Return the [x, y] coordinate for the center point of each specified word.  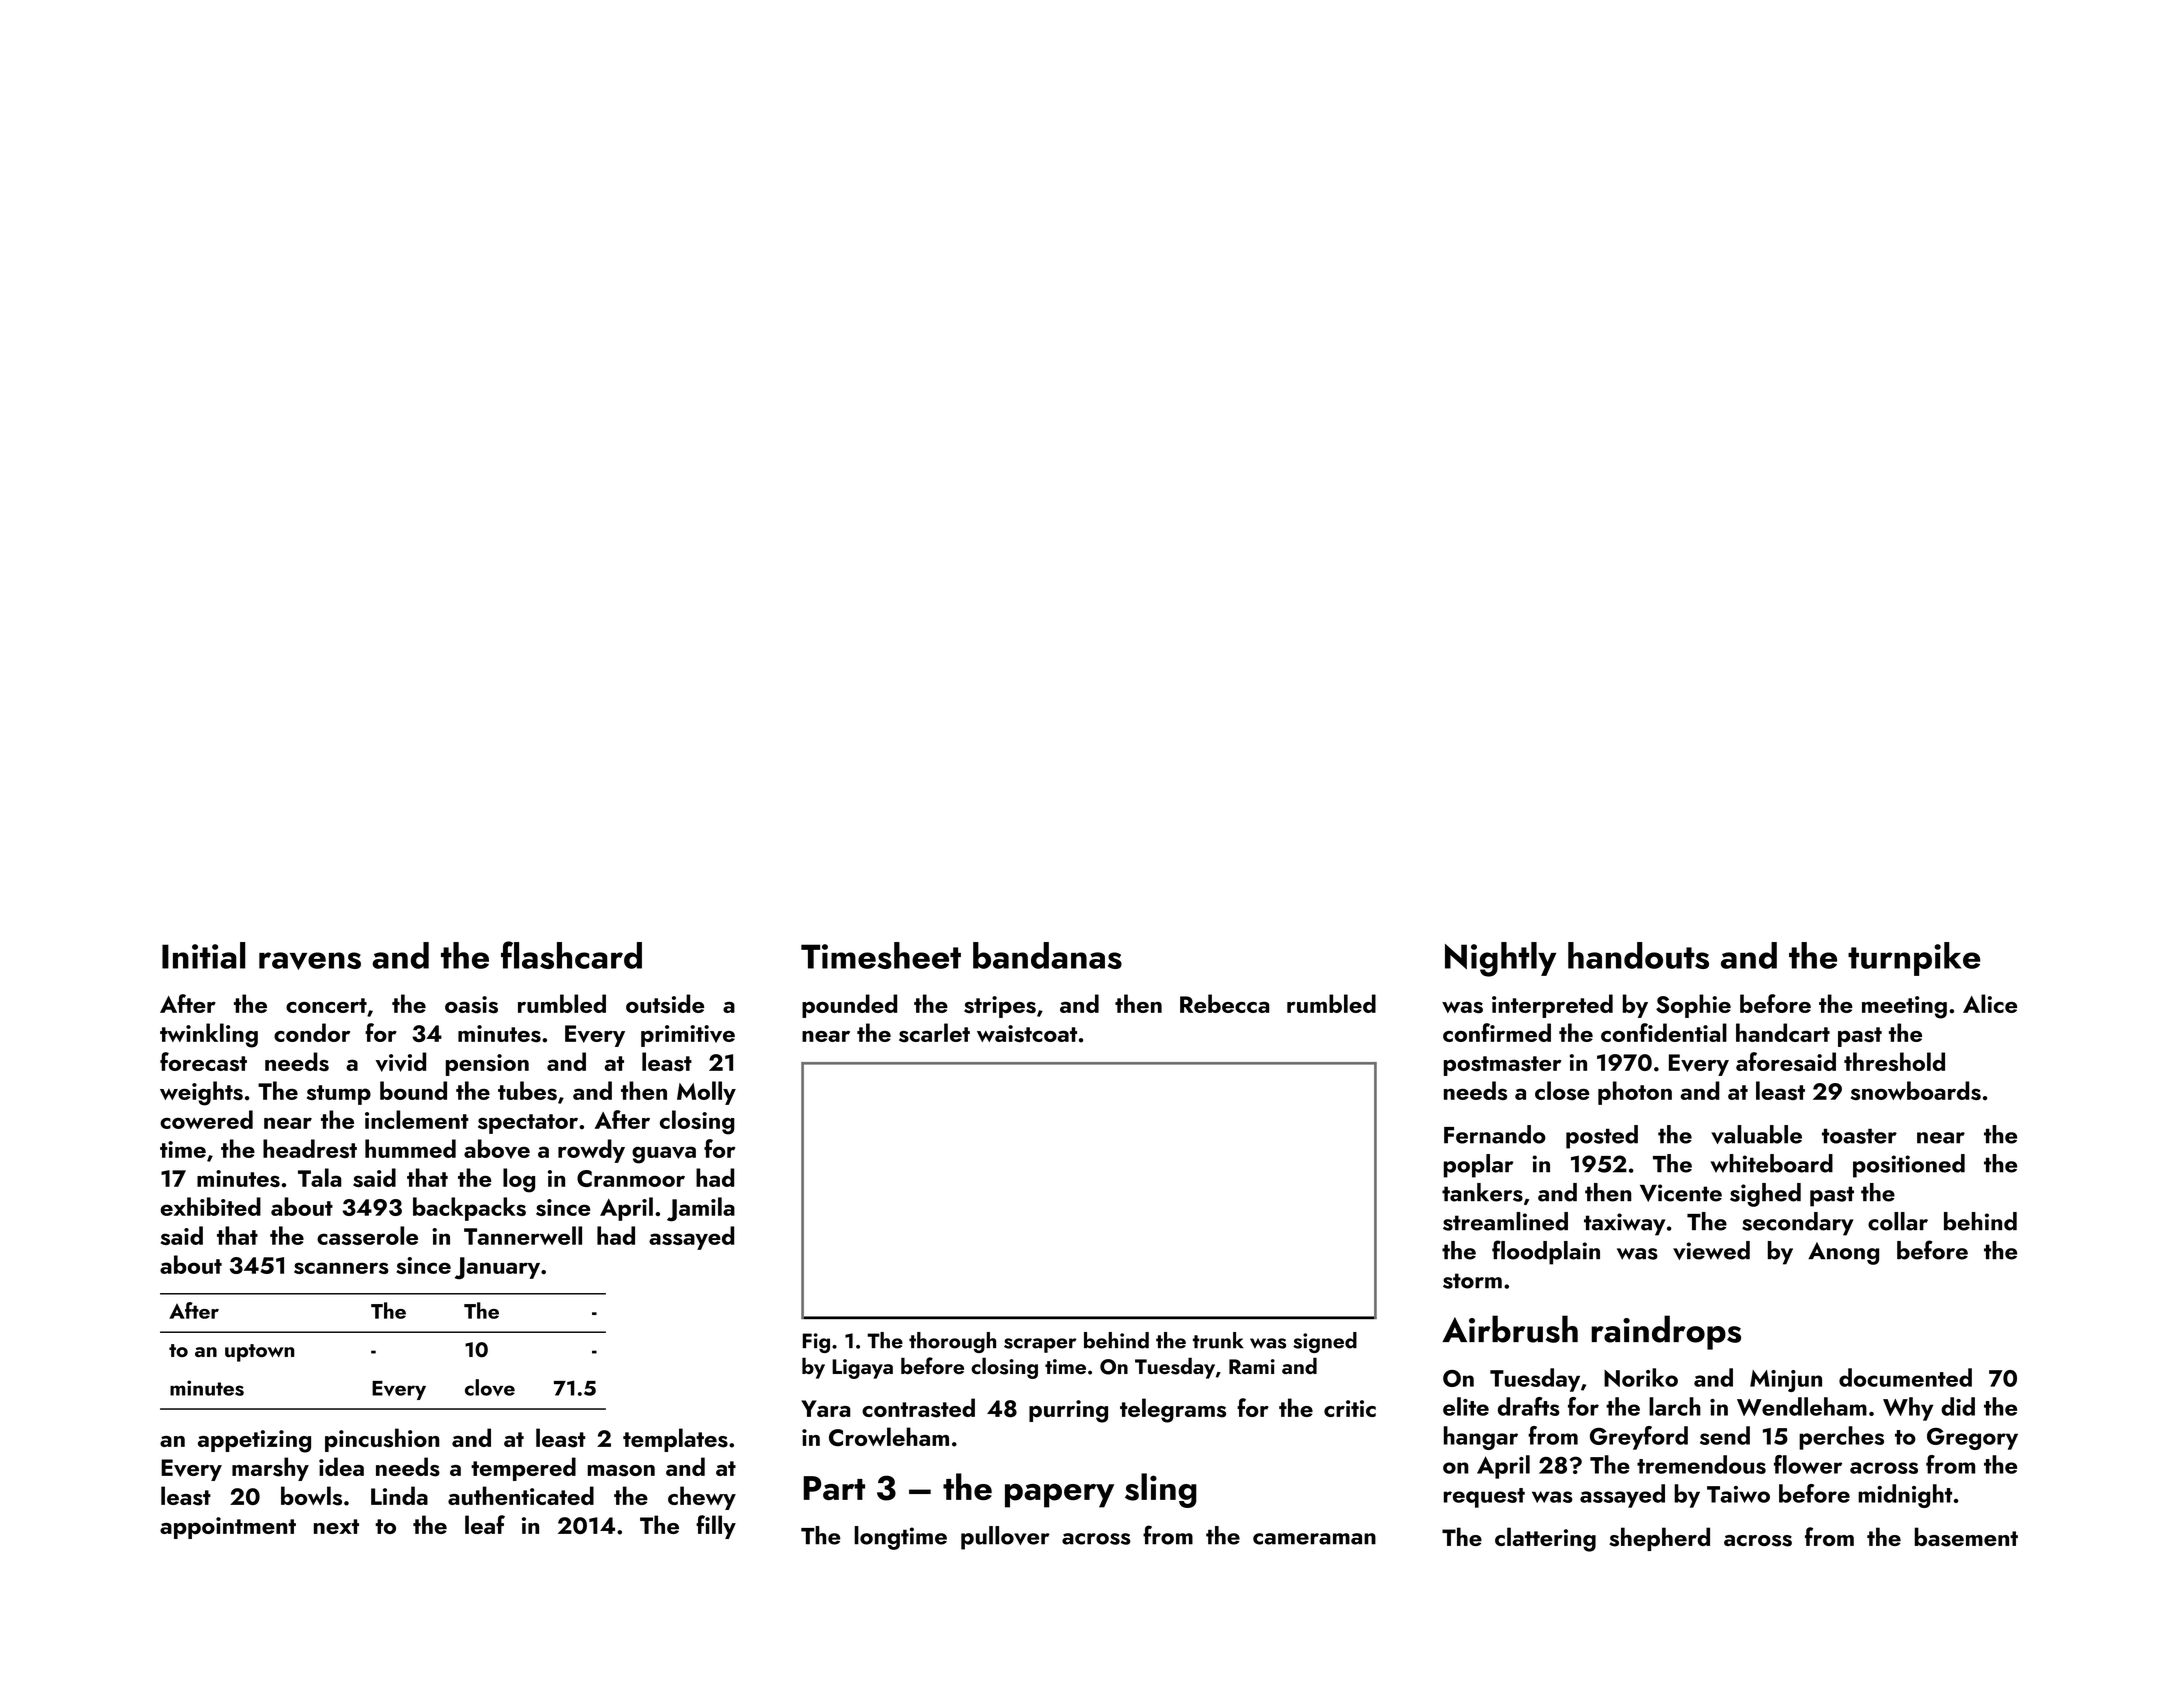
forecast [203, 1062]
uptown [259, 1353]
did [1958, 1406]
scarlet [934, 1033]
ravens [310, 961]
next [336, 1526]
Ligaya [862, 1369]
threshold [1894, 1062]
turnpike [1914, 959]
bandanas [1047, 955]
